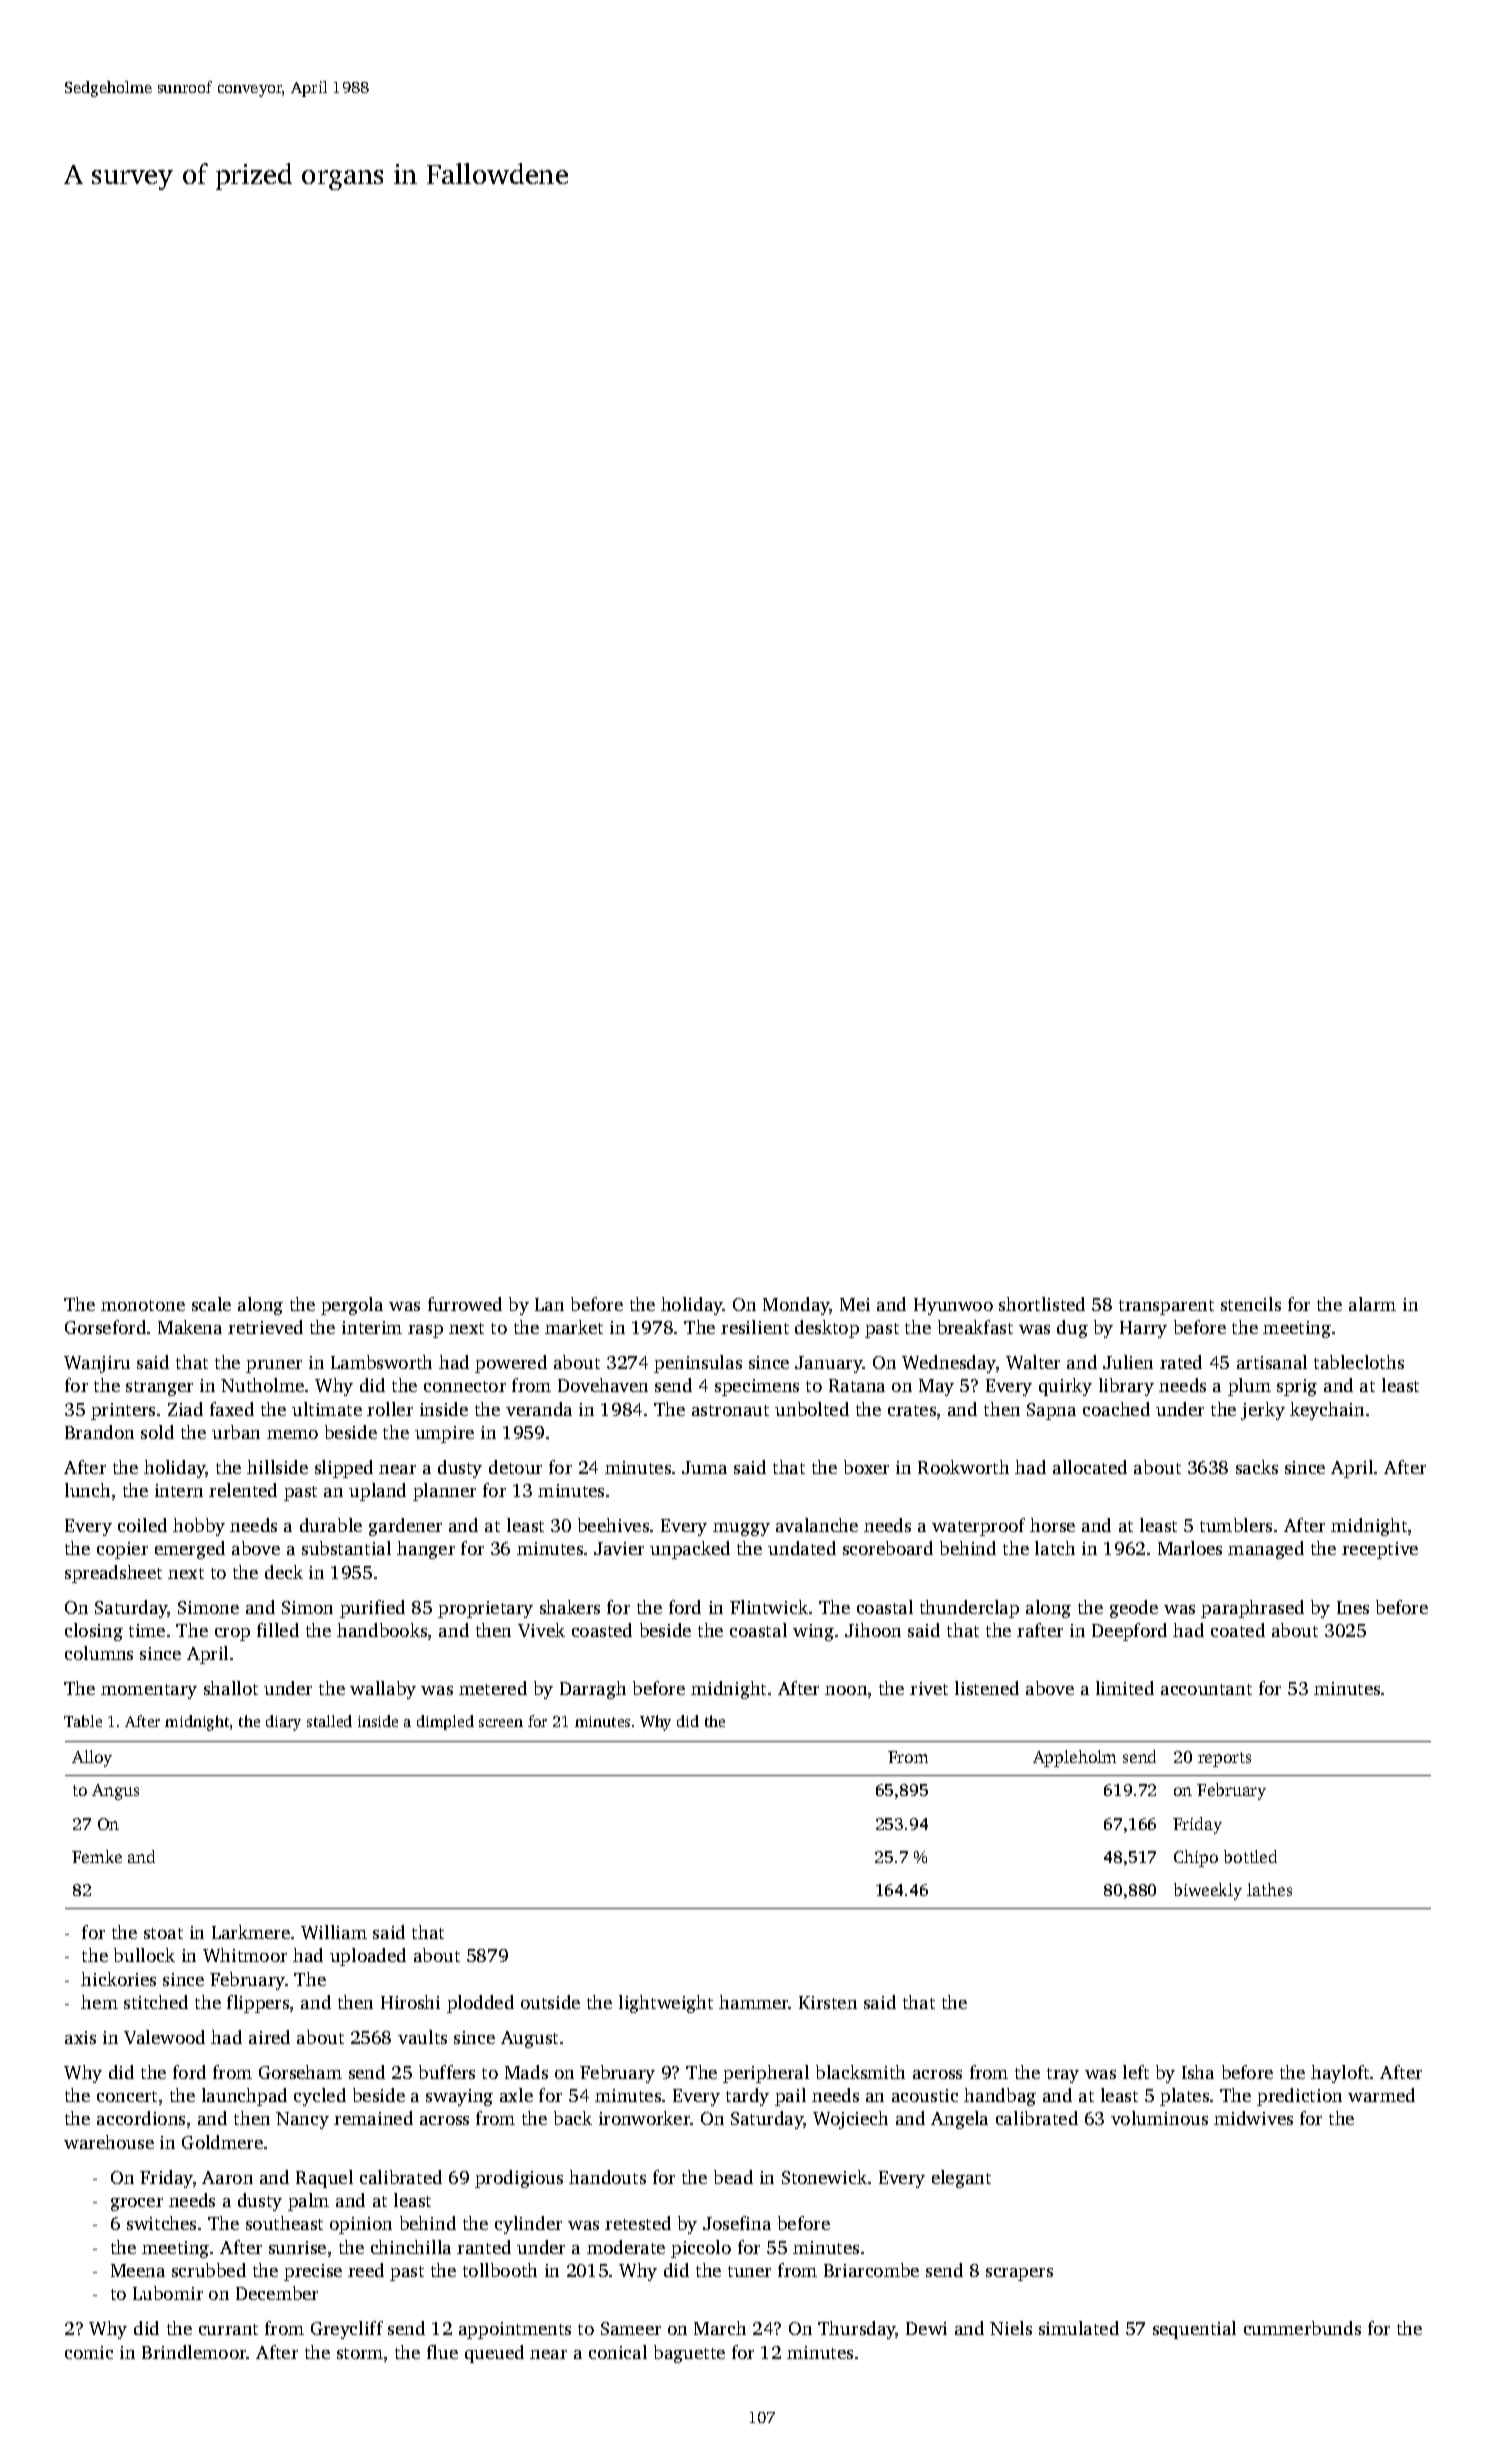  What do you see at coordinates (888, 1548) in the screenshot?
I see `scoreboard` at bounding box center [888, 1548].
